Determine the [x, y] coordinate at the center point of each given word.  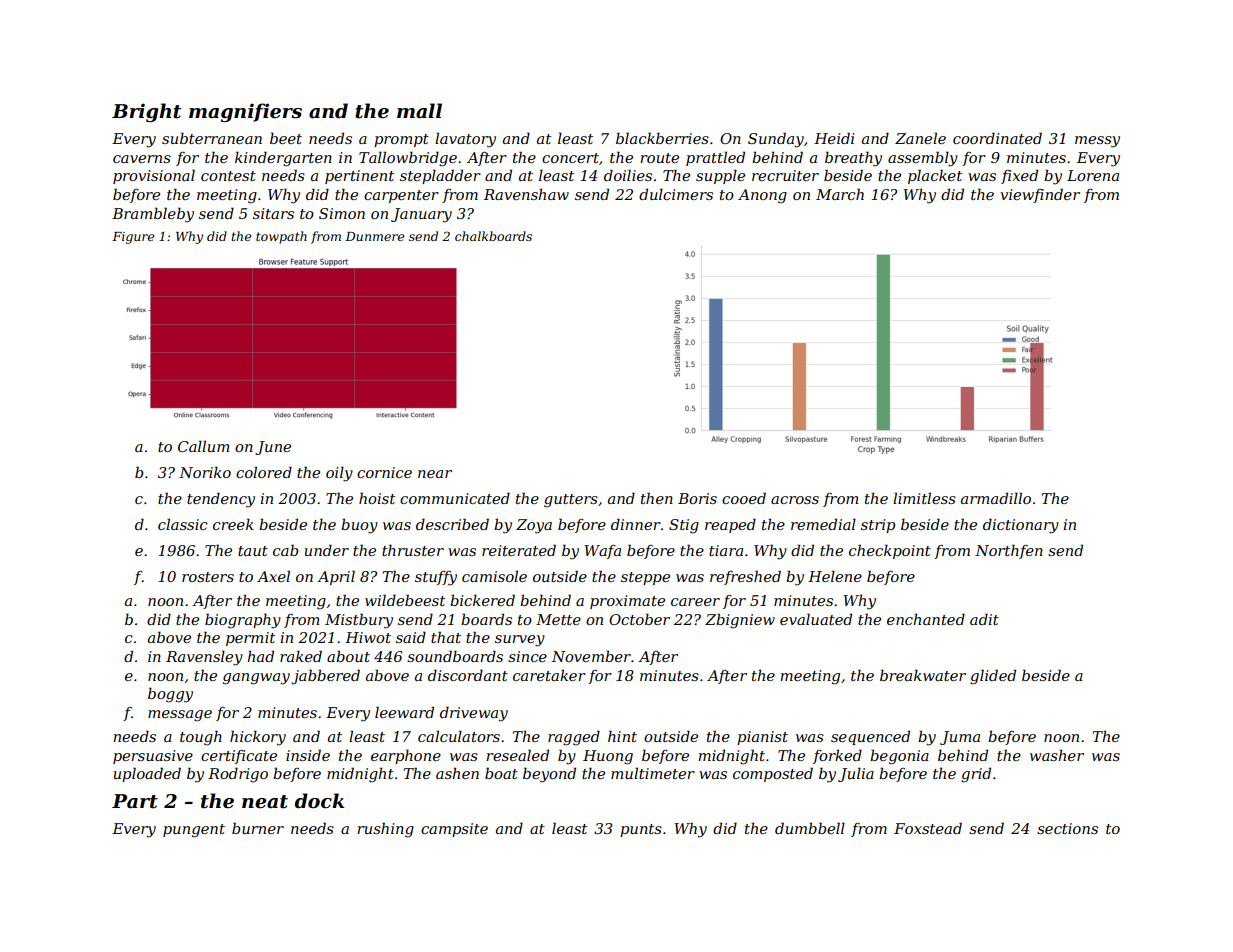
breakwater [923, 675]
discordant [468, 675]
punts [641, 830]
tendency [221, 500]
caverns [142, 159]
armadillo [996, 498]
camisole [494, 576]
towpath [281, 237]
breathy [853, 159]
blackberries [662, 138]
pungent [194, 831]
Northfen [1009, 551]
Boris [697, 498]
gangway [256, 679]
